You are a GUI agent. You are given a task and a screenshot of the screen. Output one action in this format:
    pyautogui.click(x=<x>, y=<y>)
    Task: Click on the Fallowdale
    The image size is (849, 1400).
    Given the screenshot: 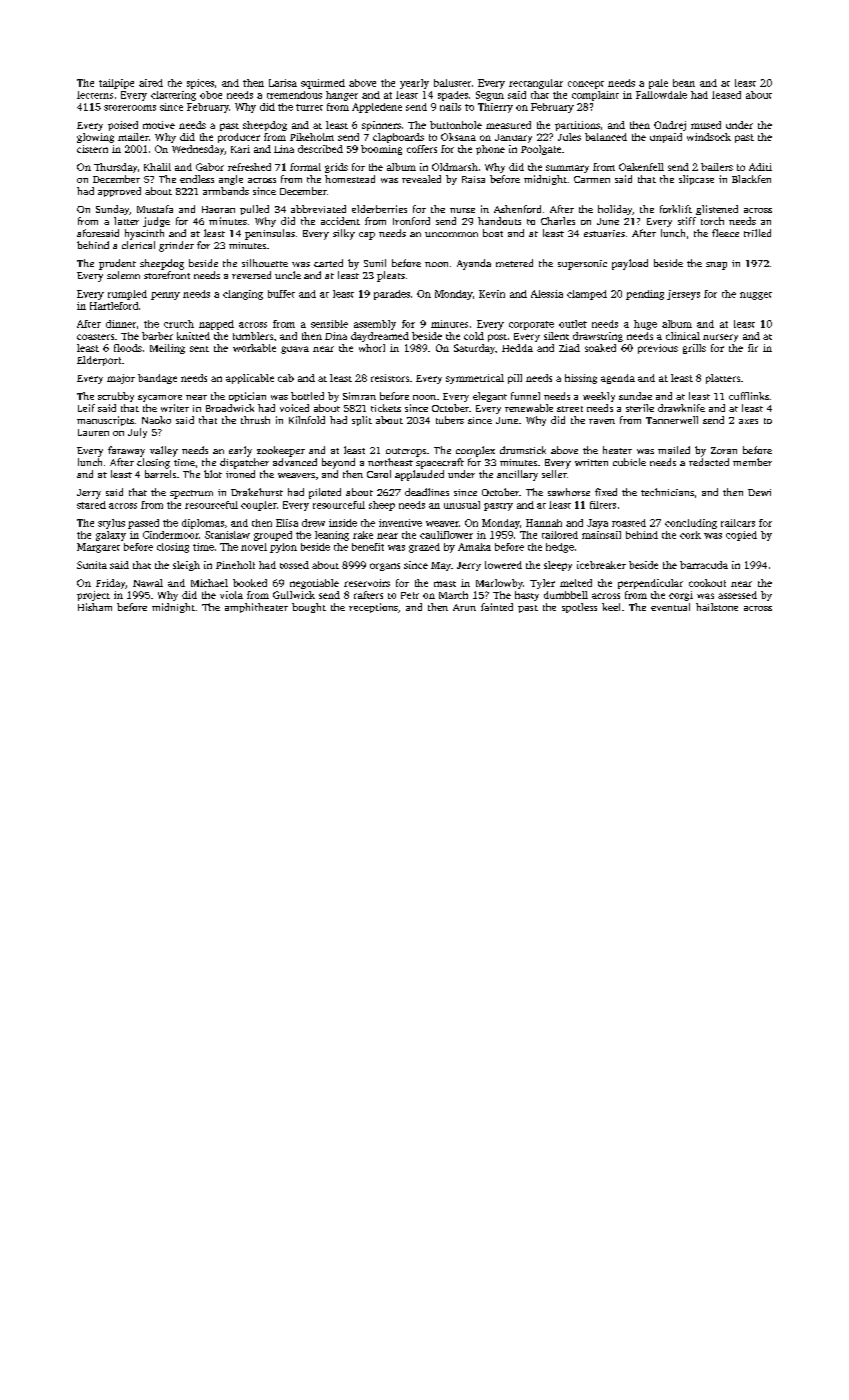 What is the action you would take?
    pyautogui.click(x=661, y=95)
